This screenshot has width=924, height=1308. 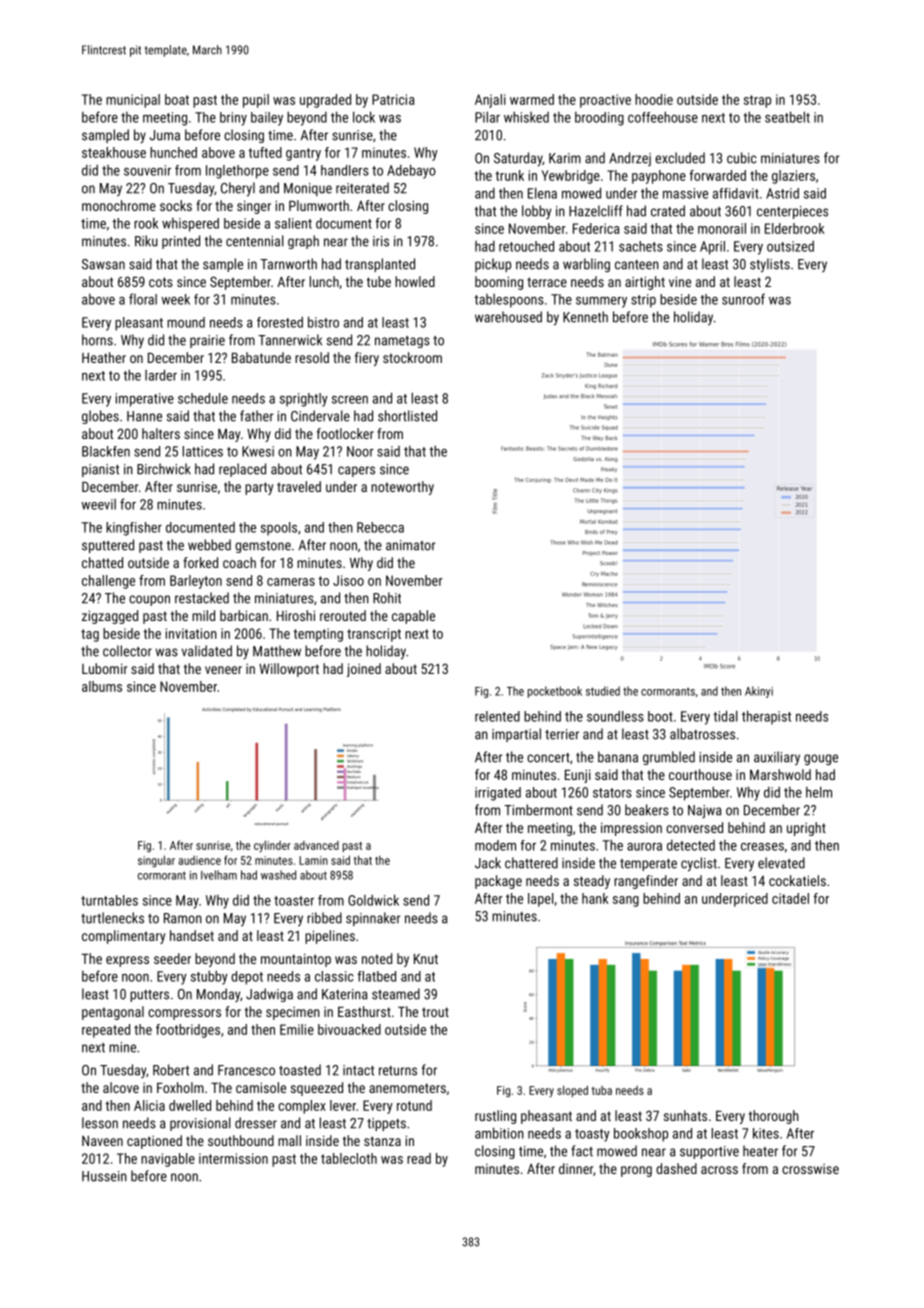 I want to click on sunroof, so click(x=743, y=299).
